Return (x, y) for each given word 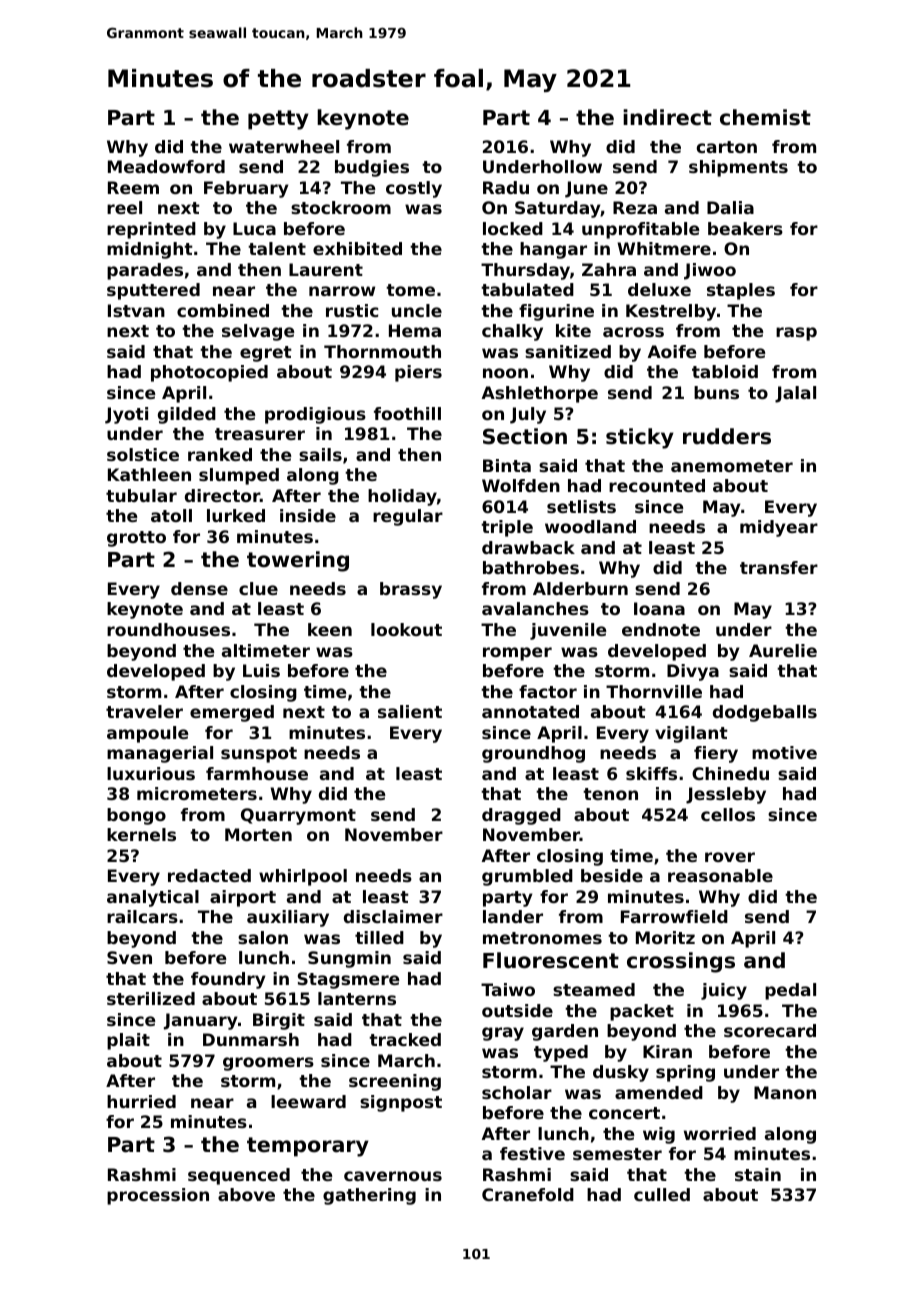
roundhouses (168, 629)
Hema (415, 330)
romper (517, 654)
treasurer (260, 434)
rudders (727, 436)
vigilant (691, 734)
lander (513, 916)
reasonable (720, 875)
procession (158, 1196)
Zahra (609, 269)
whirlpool (303, 877)
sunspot (259, 755)
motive (784, 752)
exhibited (357, 248)
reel (124, 207)
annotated (530, 711)
